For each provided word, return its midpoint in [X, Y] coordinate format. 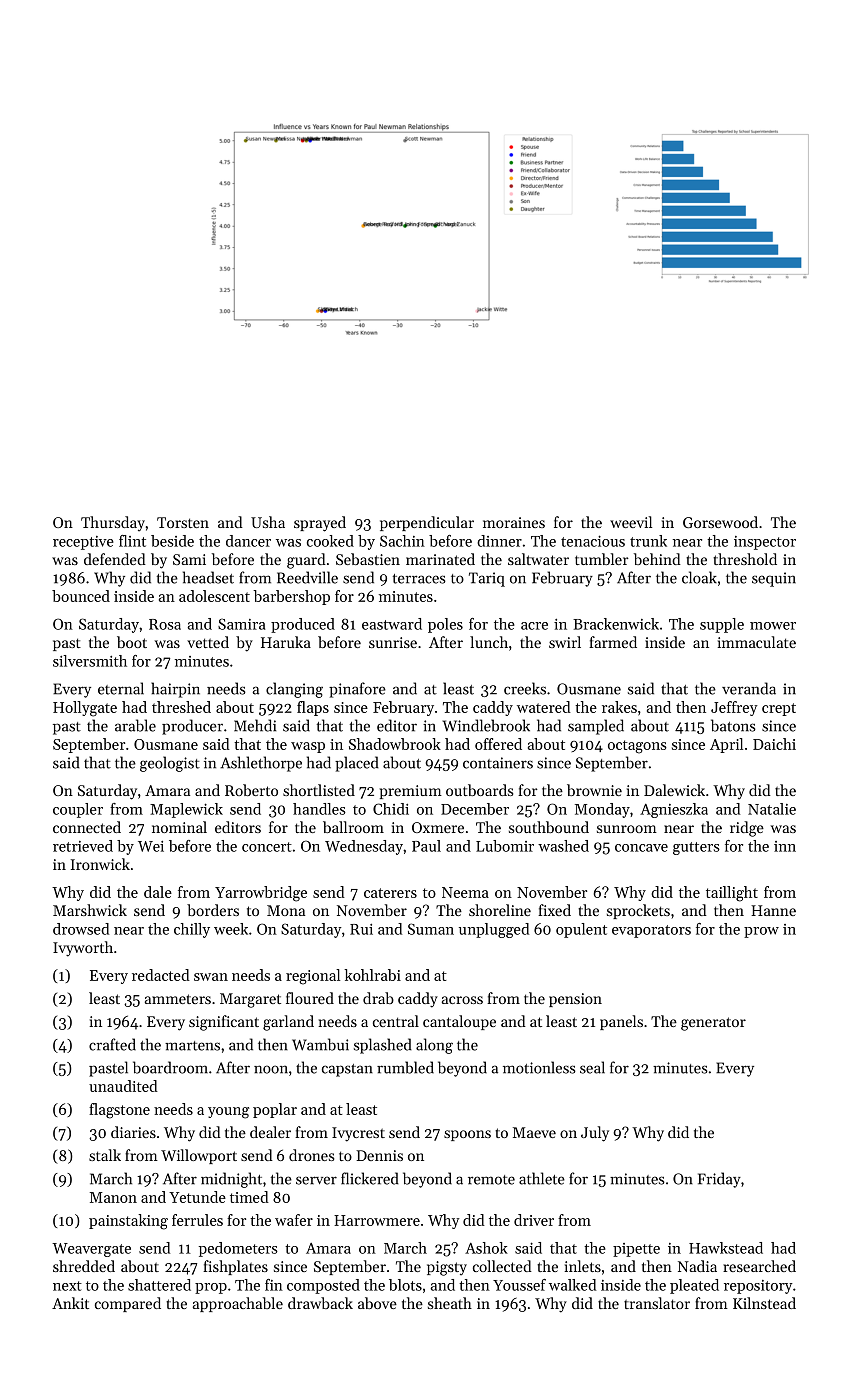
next [67, 1286]
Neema [465, 892]
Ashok [486, 1248]
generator [713, 1024]
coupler [78, 810]
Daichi [774, 744]
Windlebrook [486, 725]
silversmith [90, 661]
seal [592, 1067]
